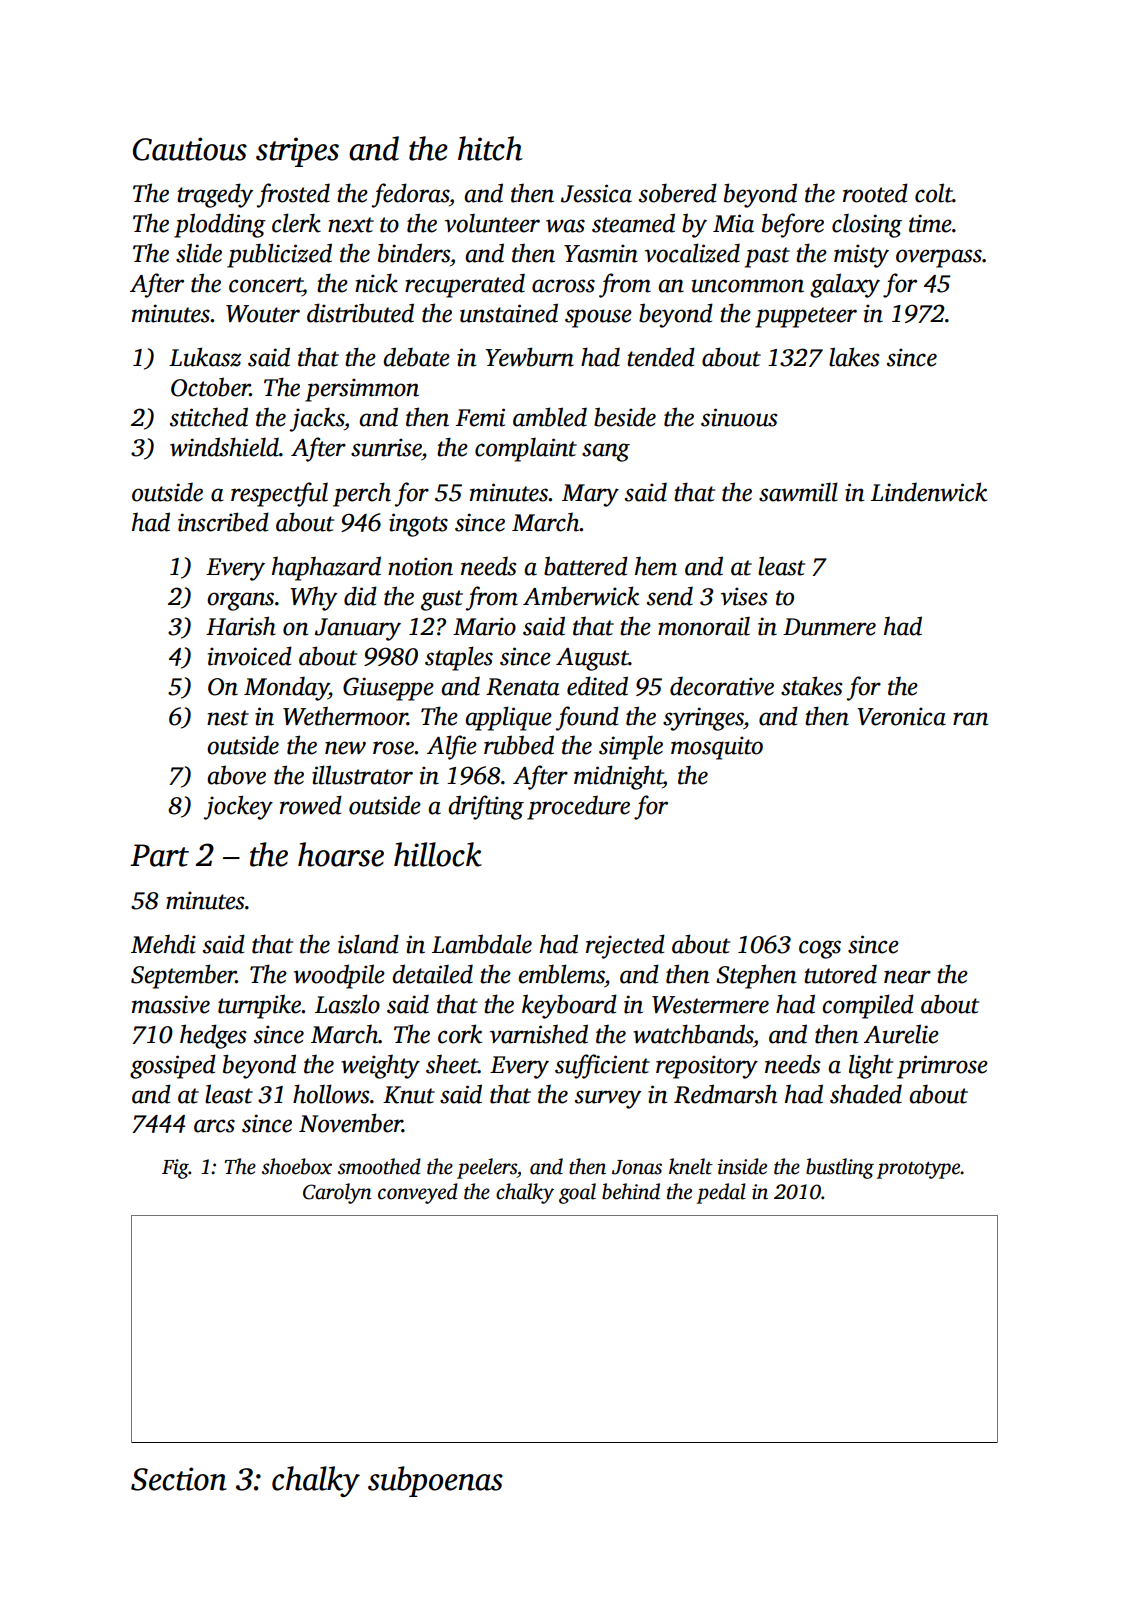  What do you see at coordinates (606, 452) in the screenshot?
I see `sang` at bounding box center [606, 452].
